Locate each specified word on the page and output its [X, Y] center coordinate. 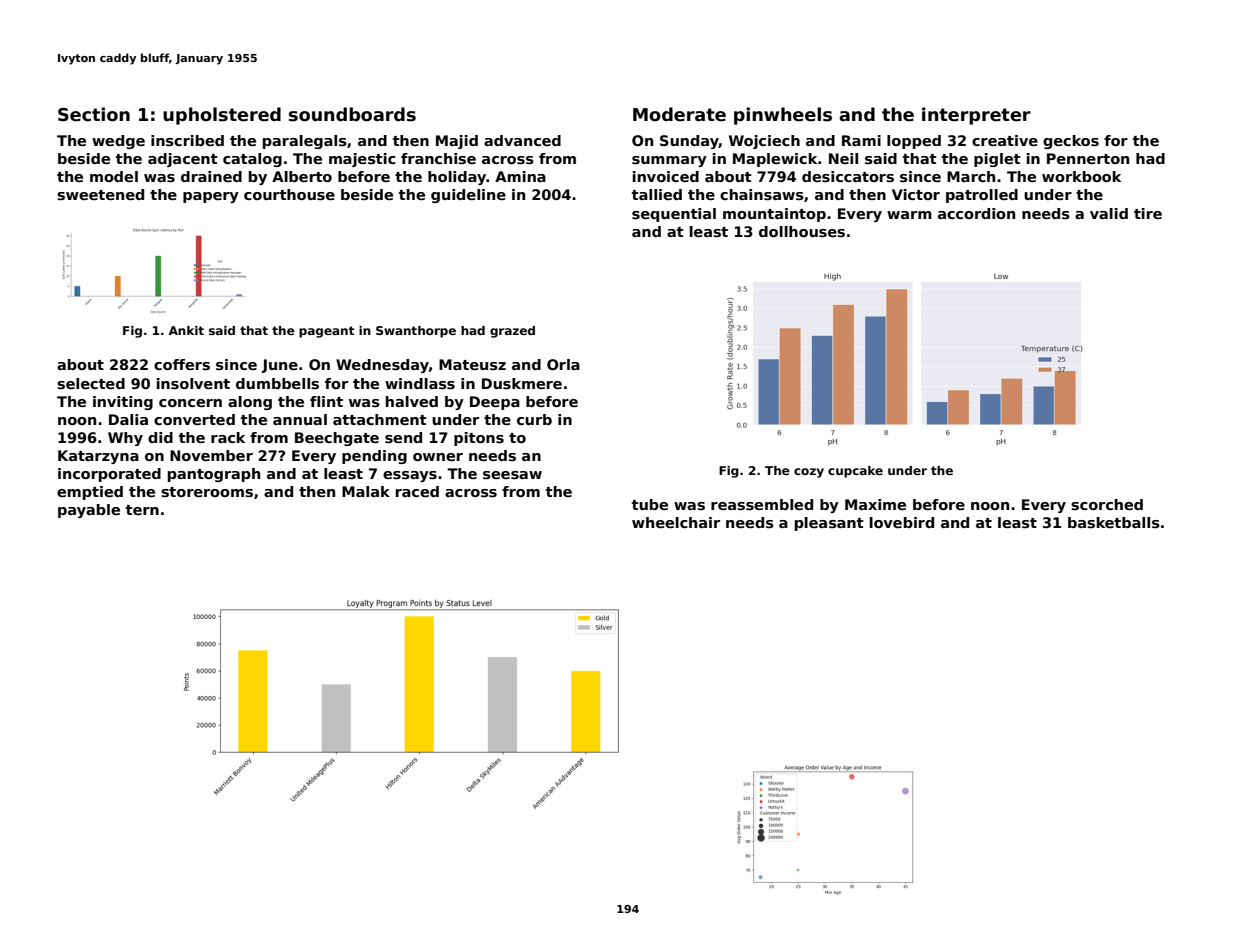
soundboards [352, 114]
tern [142, 510]
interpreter [976, 116]
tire [1148, 213]
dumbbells [277, 383]
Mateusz [472, 364]
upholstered [222, 116]
